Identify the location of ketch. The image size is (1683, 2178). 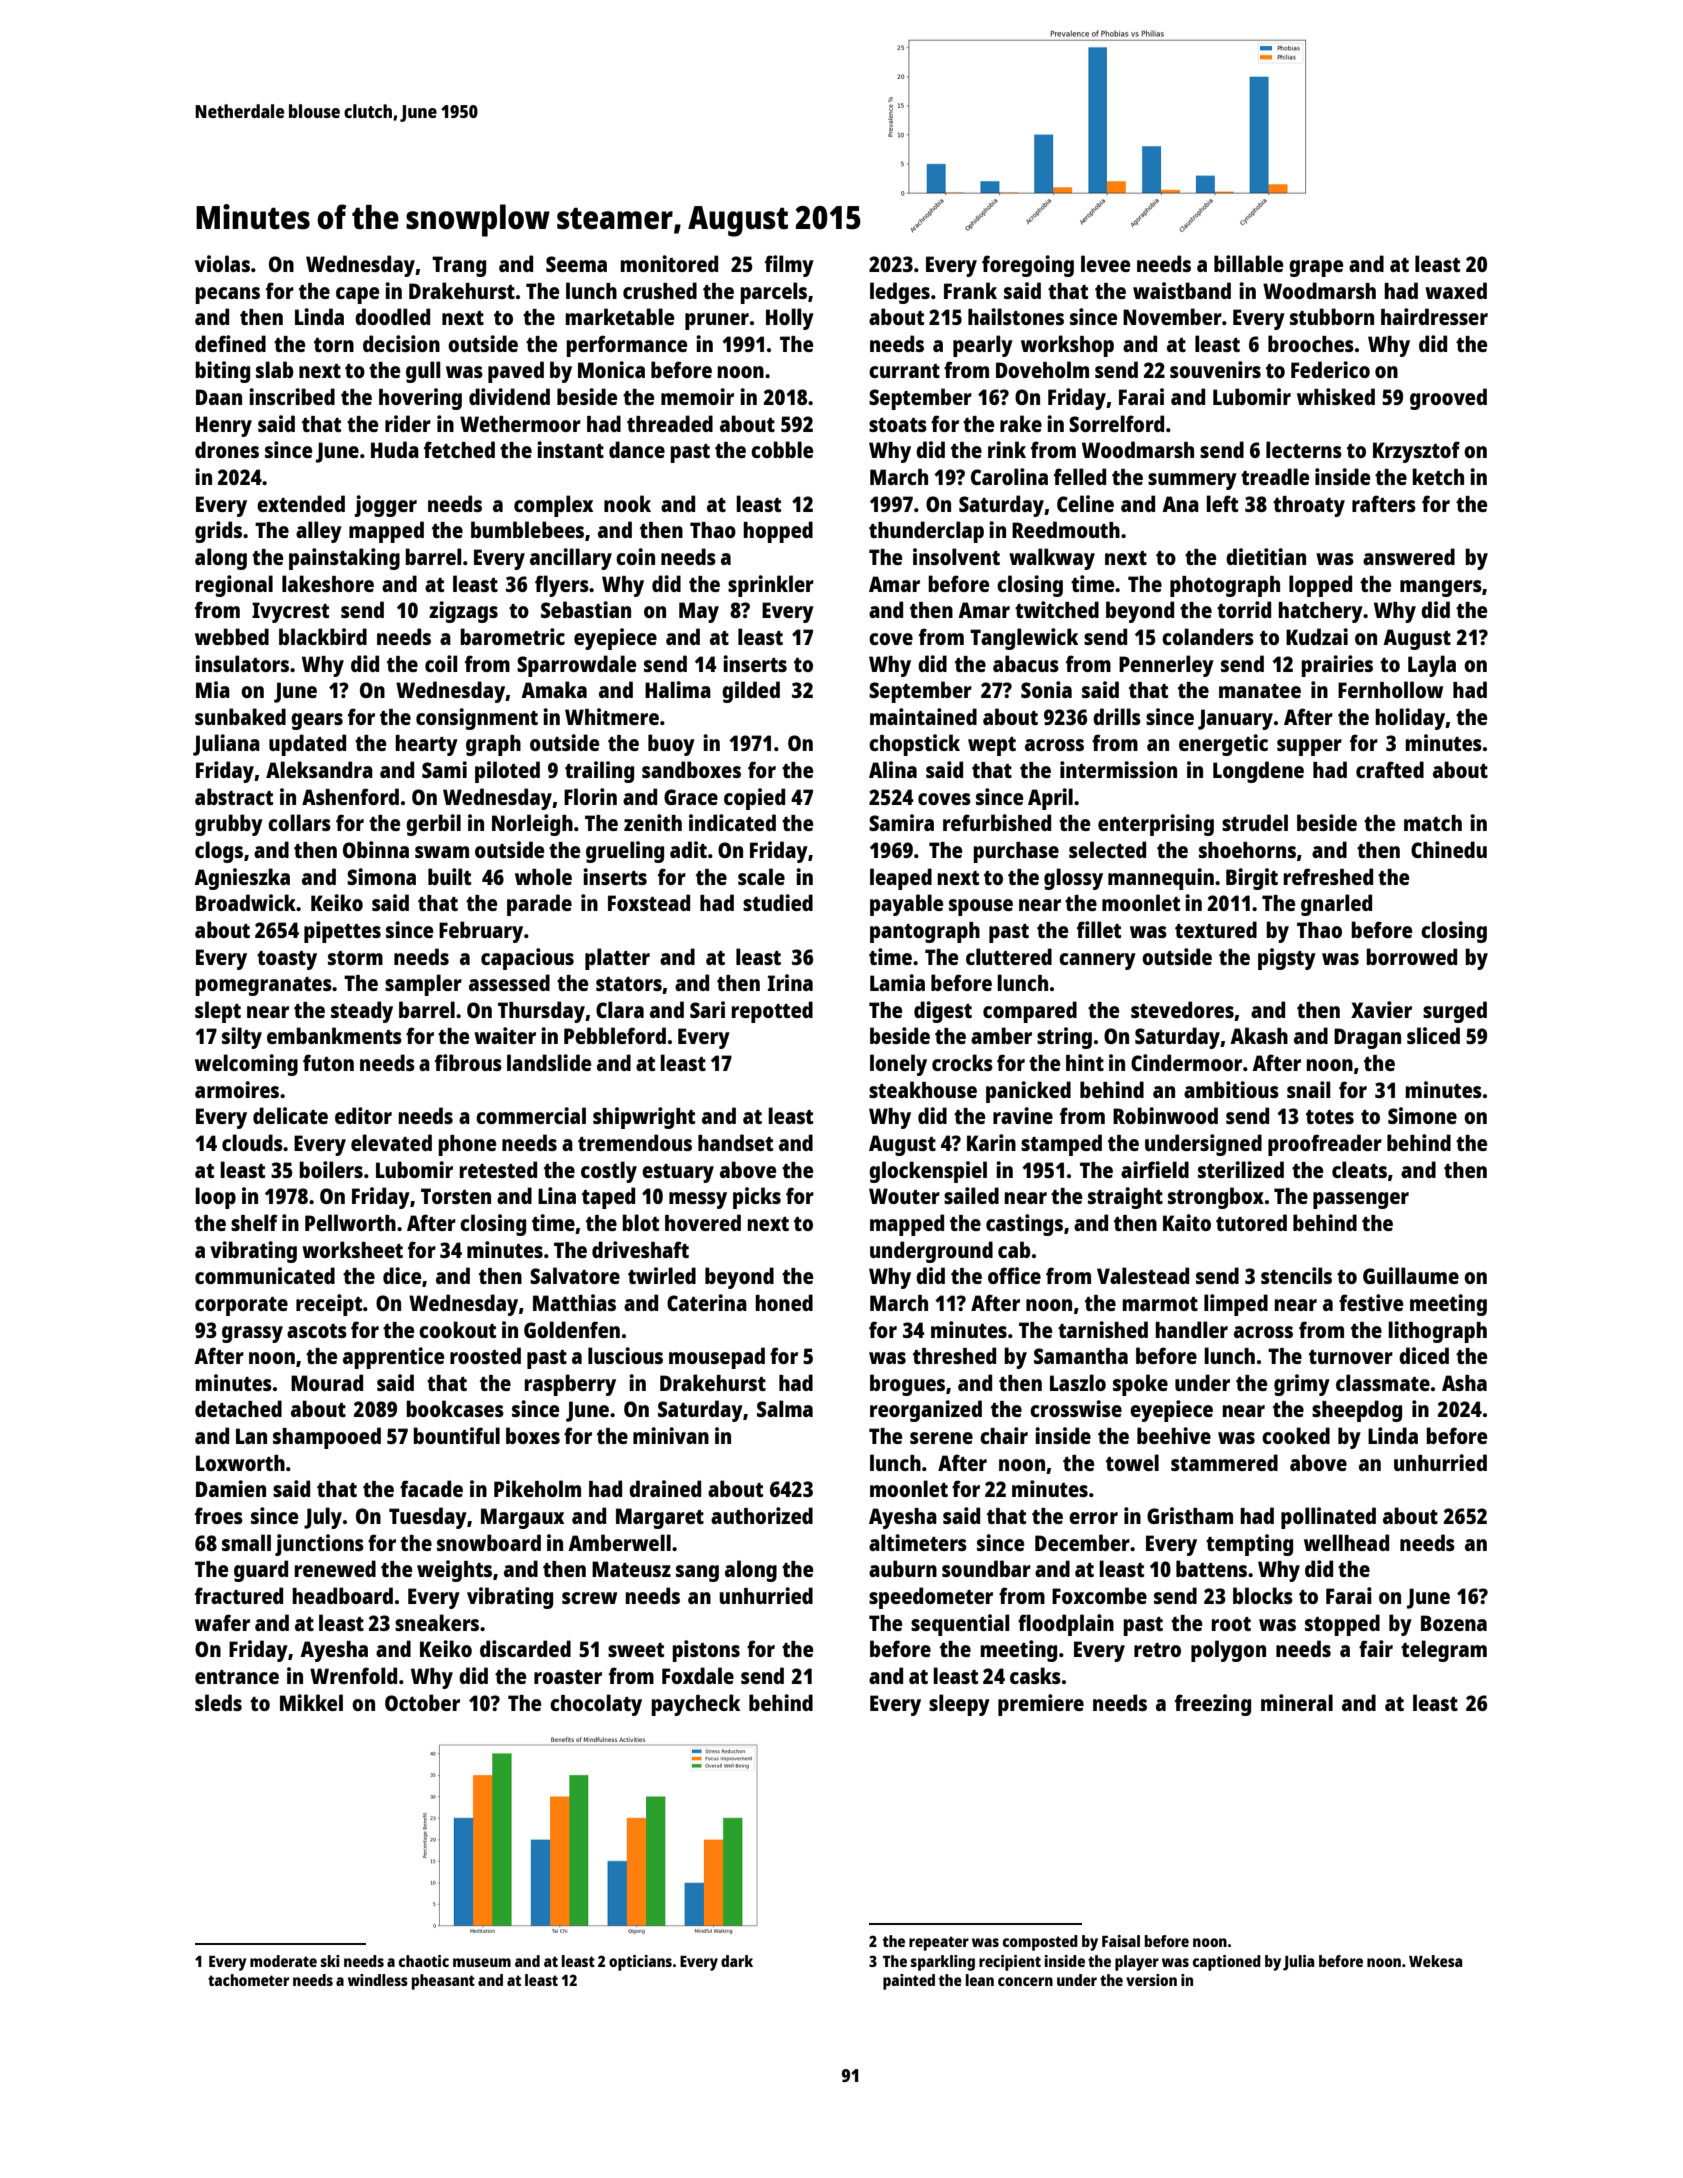
(1438, 476).
